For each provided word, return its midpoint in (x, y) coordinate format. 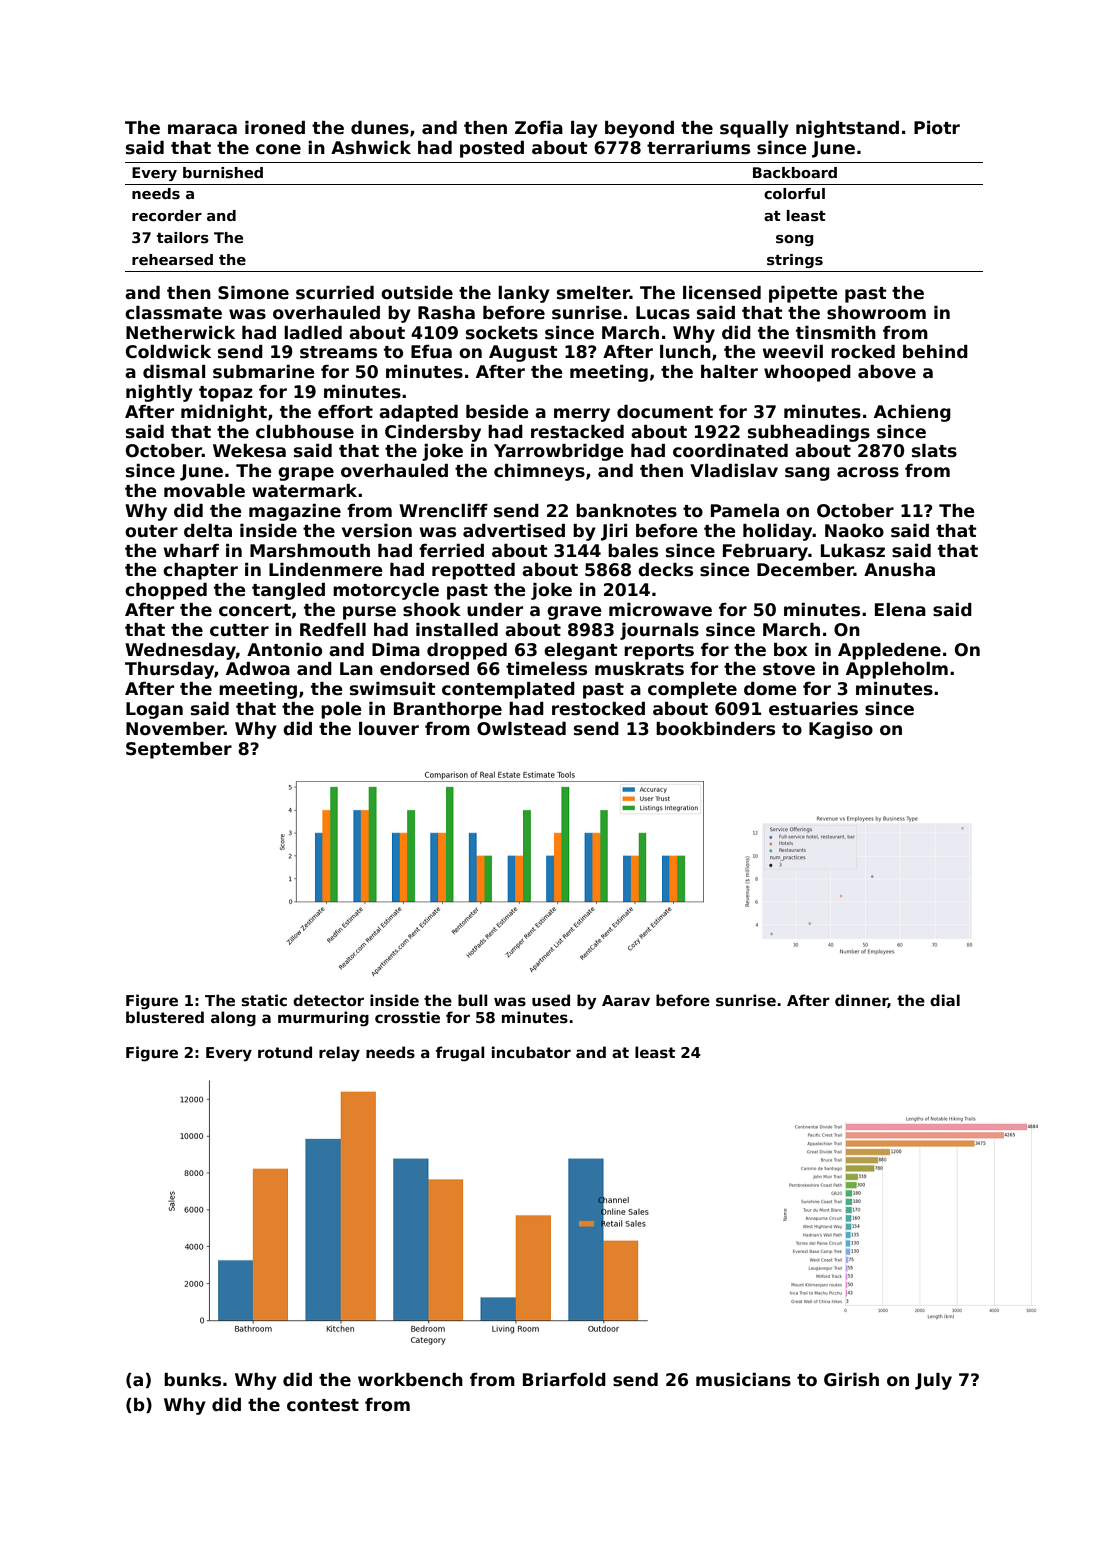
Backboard (795, 172)
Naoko (854, 531)
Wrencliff (443, 511)
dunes (380, 128)
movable (204, 491)
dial (945, 1000)
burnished (223, 172)
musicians (743, 1380)
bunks (192, 1380)
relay (339, 1054)
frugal (460, 1054)
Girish (851, 1380)
